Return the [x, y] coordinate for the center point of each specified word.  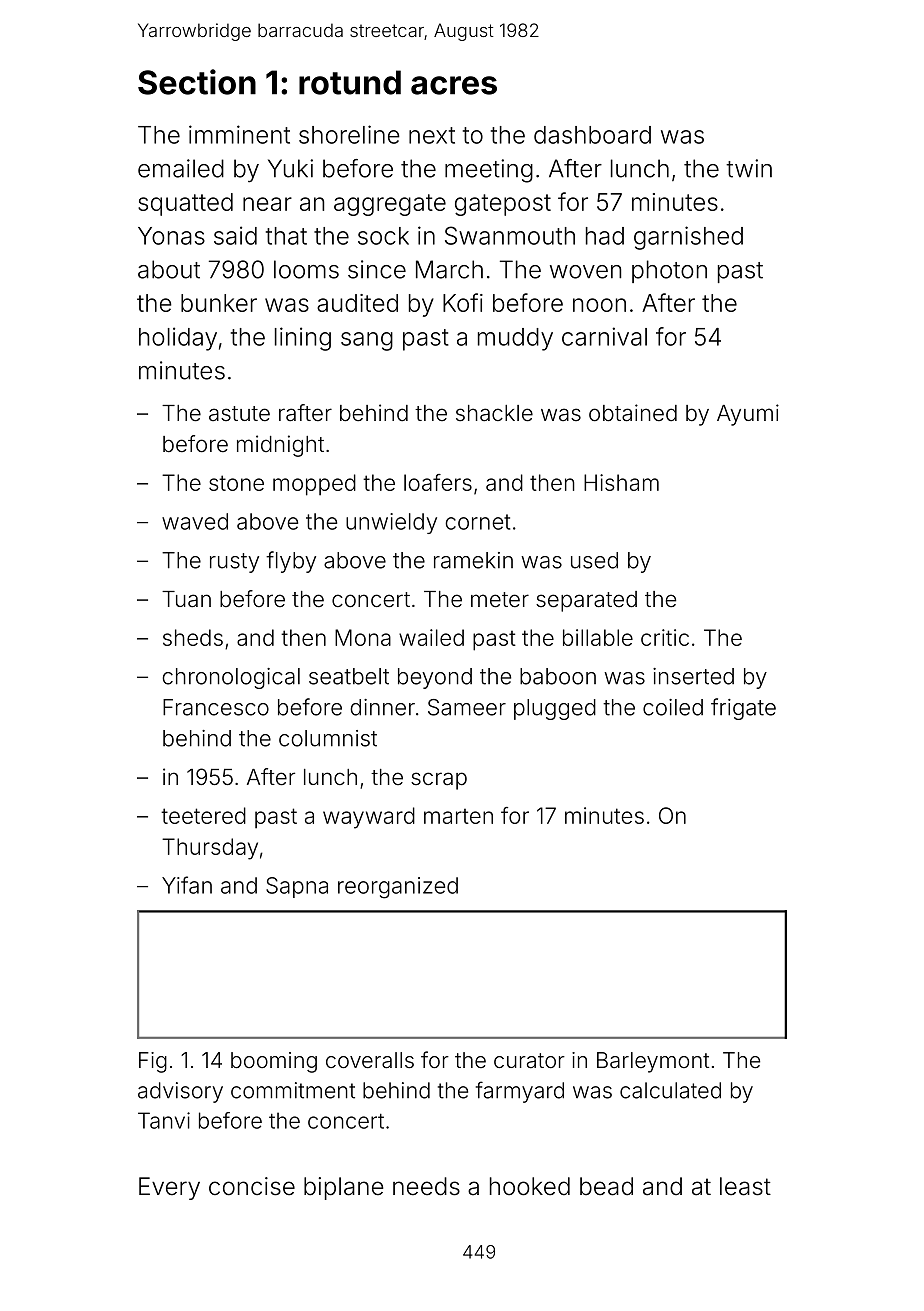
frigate [743, 709]
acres [454, 85]
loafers [438, 482]
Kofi [463, 302]
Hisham [621, 482]
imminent [239, 134]
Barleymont [653, 1062]
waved [195, 521]
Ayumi [748, 415]
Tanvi [164, 1120]
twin [749, 168]
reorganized [398, 888]
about [169, 269]
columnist [328, 738]
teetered [203, 815]
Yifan [187, 885]
